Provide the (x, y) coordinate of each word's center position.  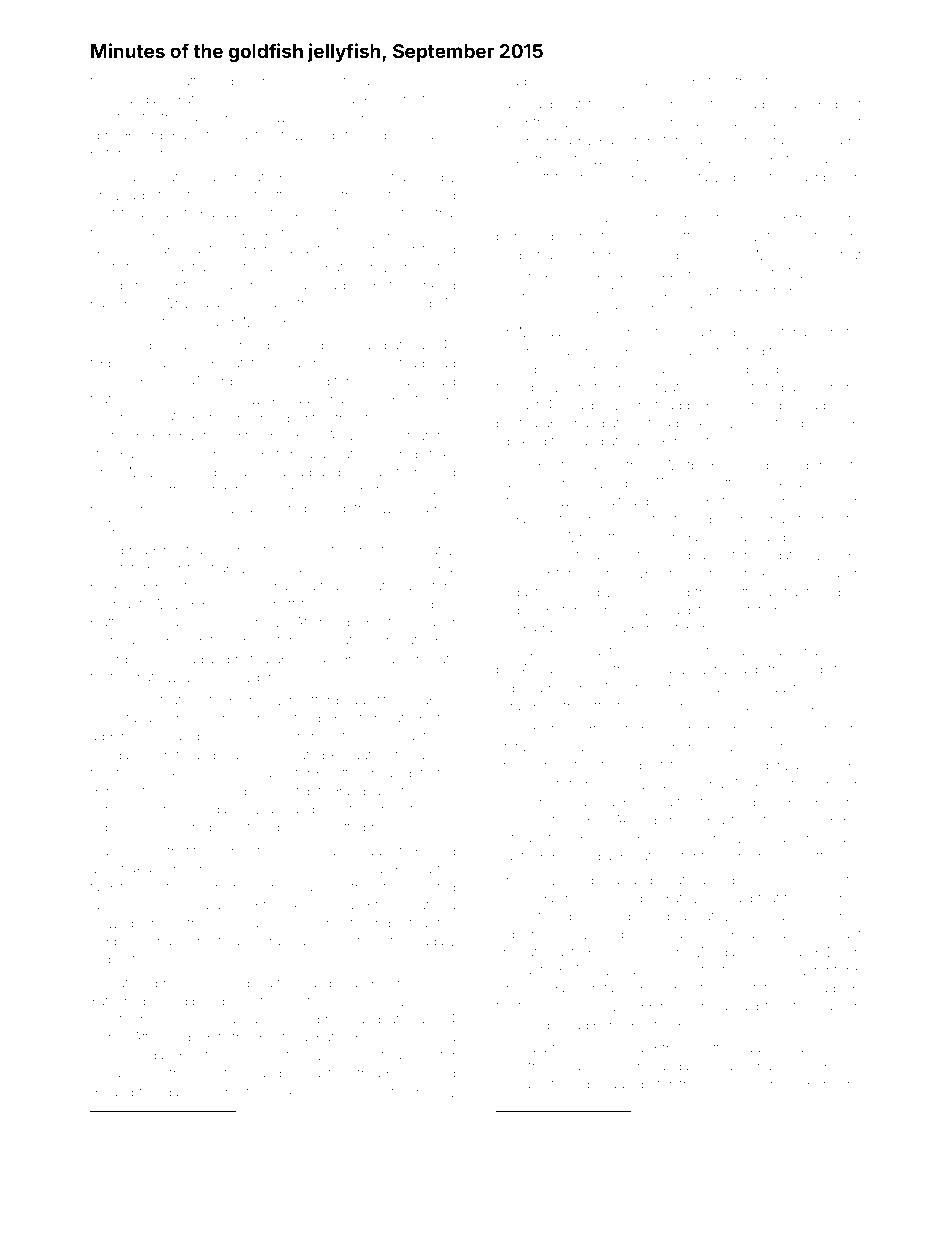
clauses (396, 232)
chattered (196, 81)
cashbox (819, 177)
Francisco (659, 81)
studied (160, 1122)
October (681, 628)
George (113, 660)
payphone (203, 347)
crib (531, 537)
